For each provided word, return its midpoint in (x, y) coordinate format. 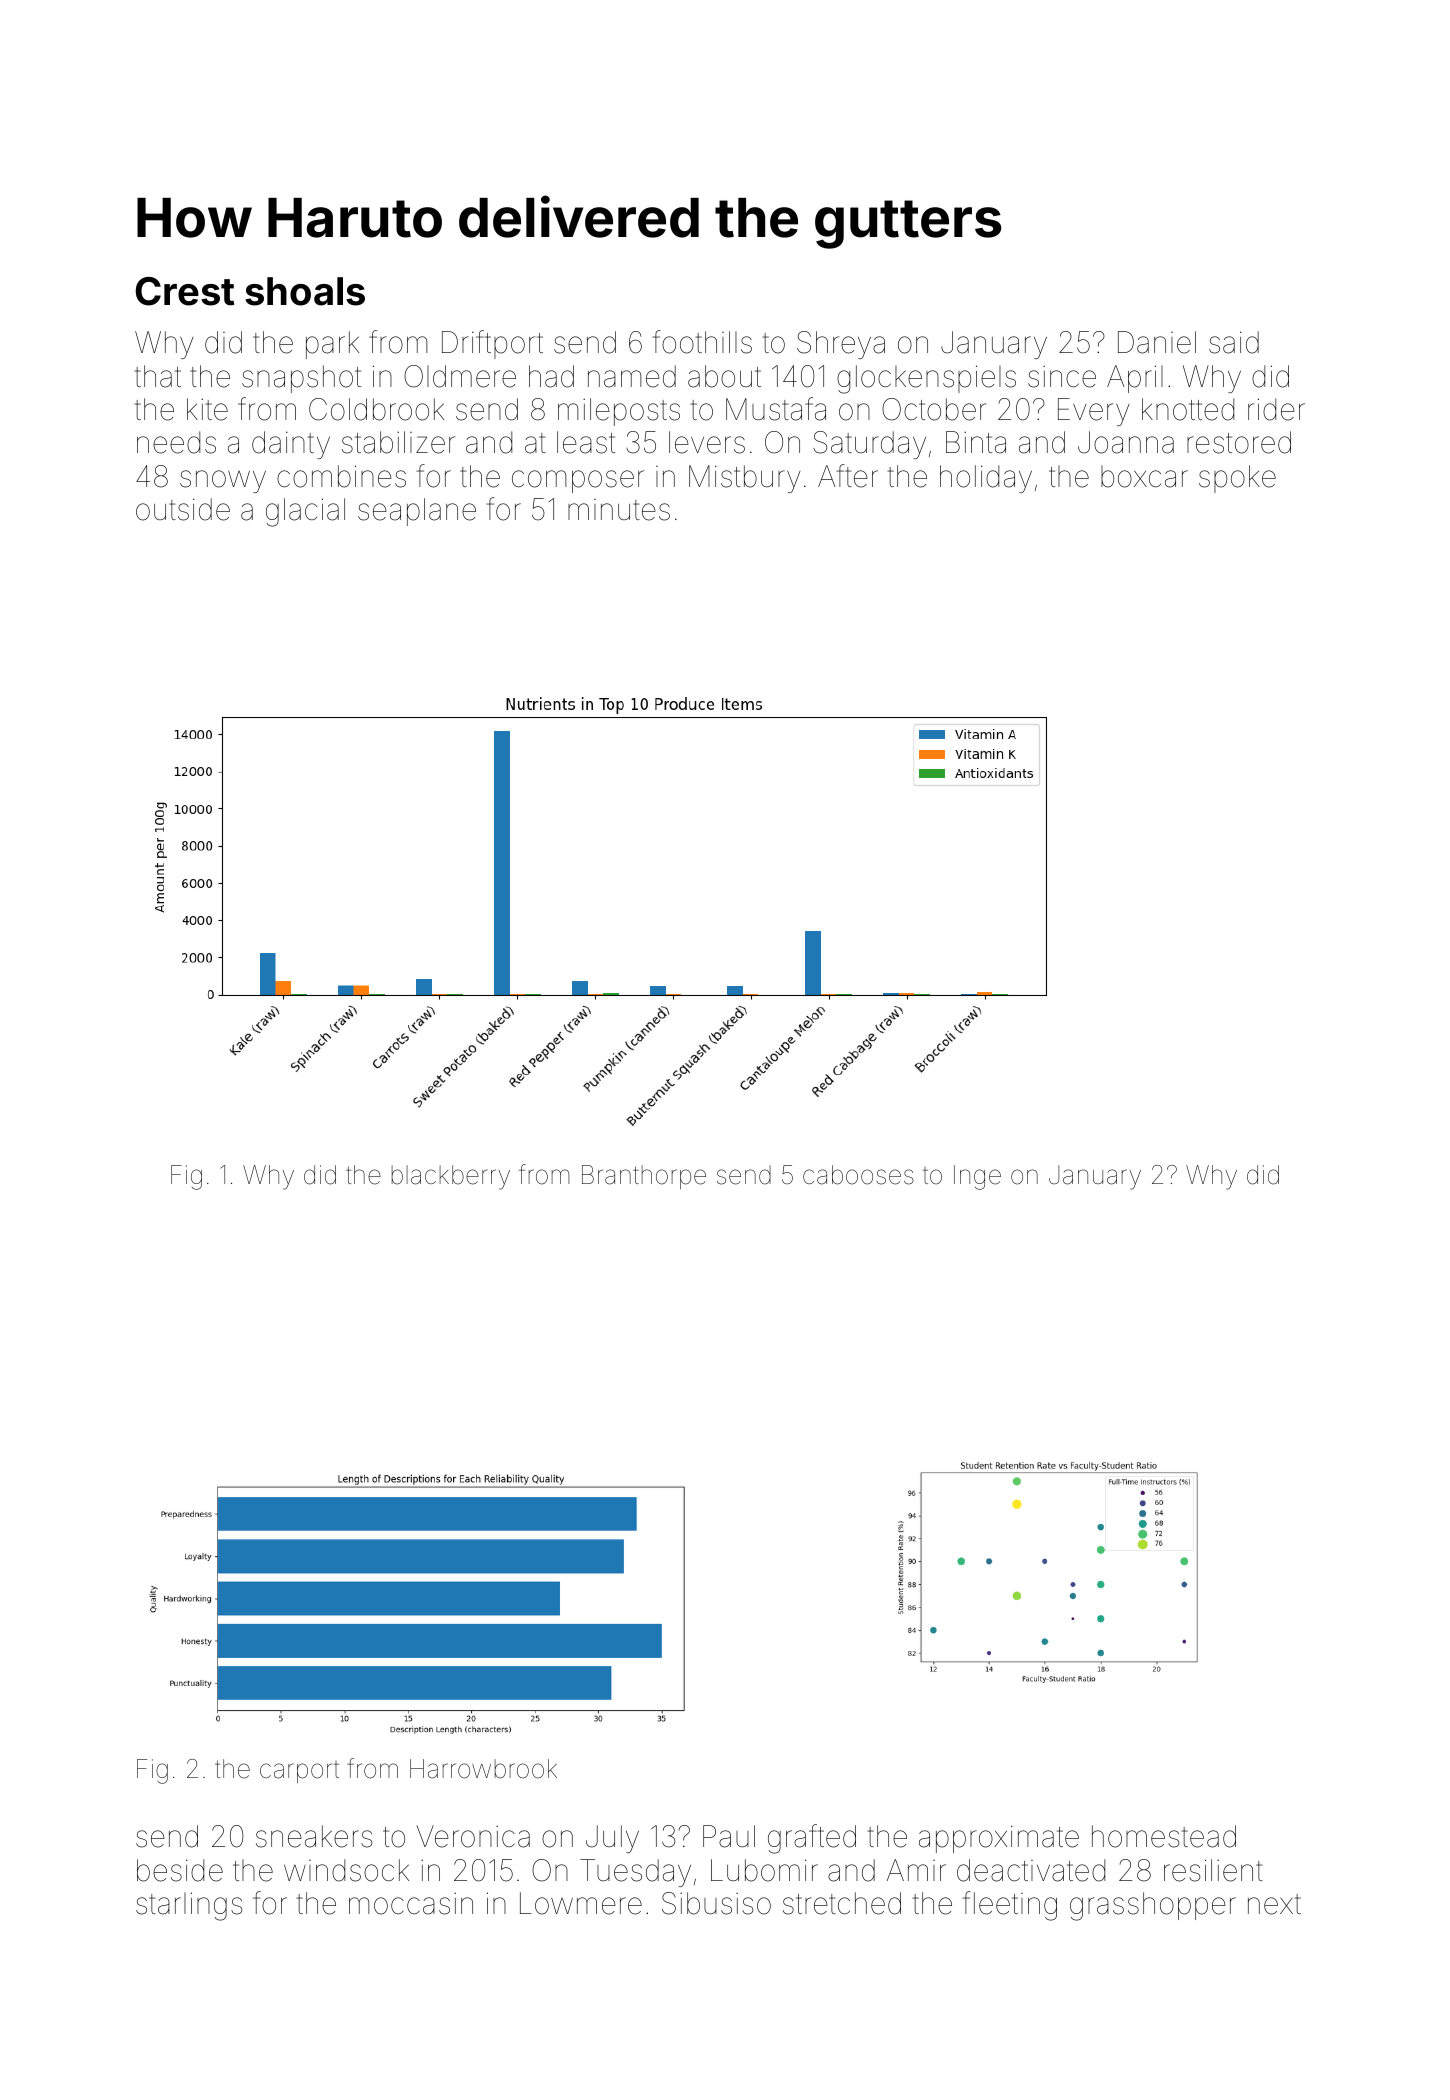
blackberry (451, 1177)
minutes (619, 510)
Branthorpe (644, 1177)
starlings (189, 1906)
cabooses (858, 1175)
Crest (185, 291)
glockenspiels (926, 379)
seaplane (417, 512)
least (586, 442)
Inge (977, 1177)
